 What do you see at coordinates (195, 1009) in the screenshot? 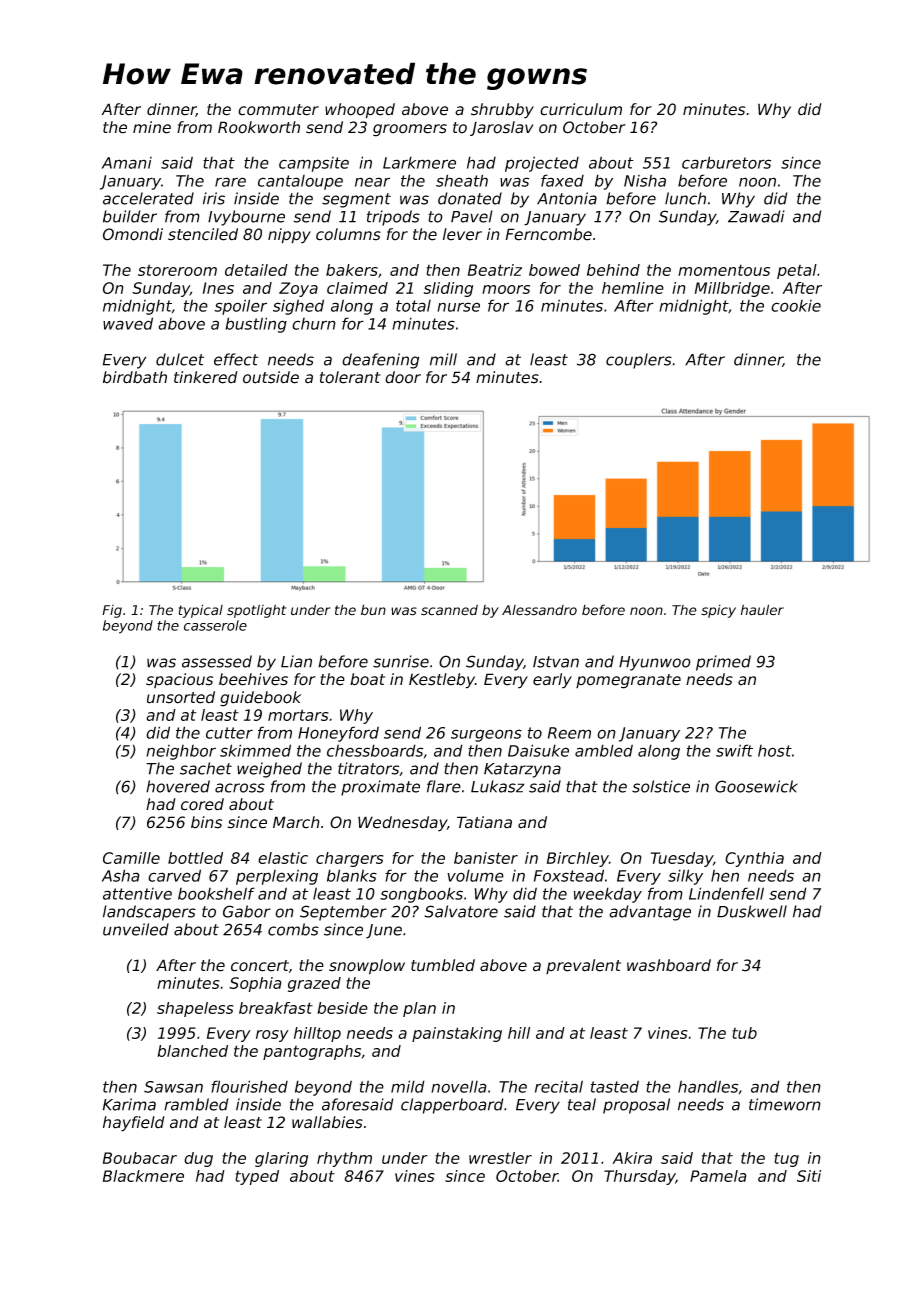
I see `shapeless` at bounding box center [195, 1009].
